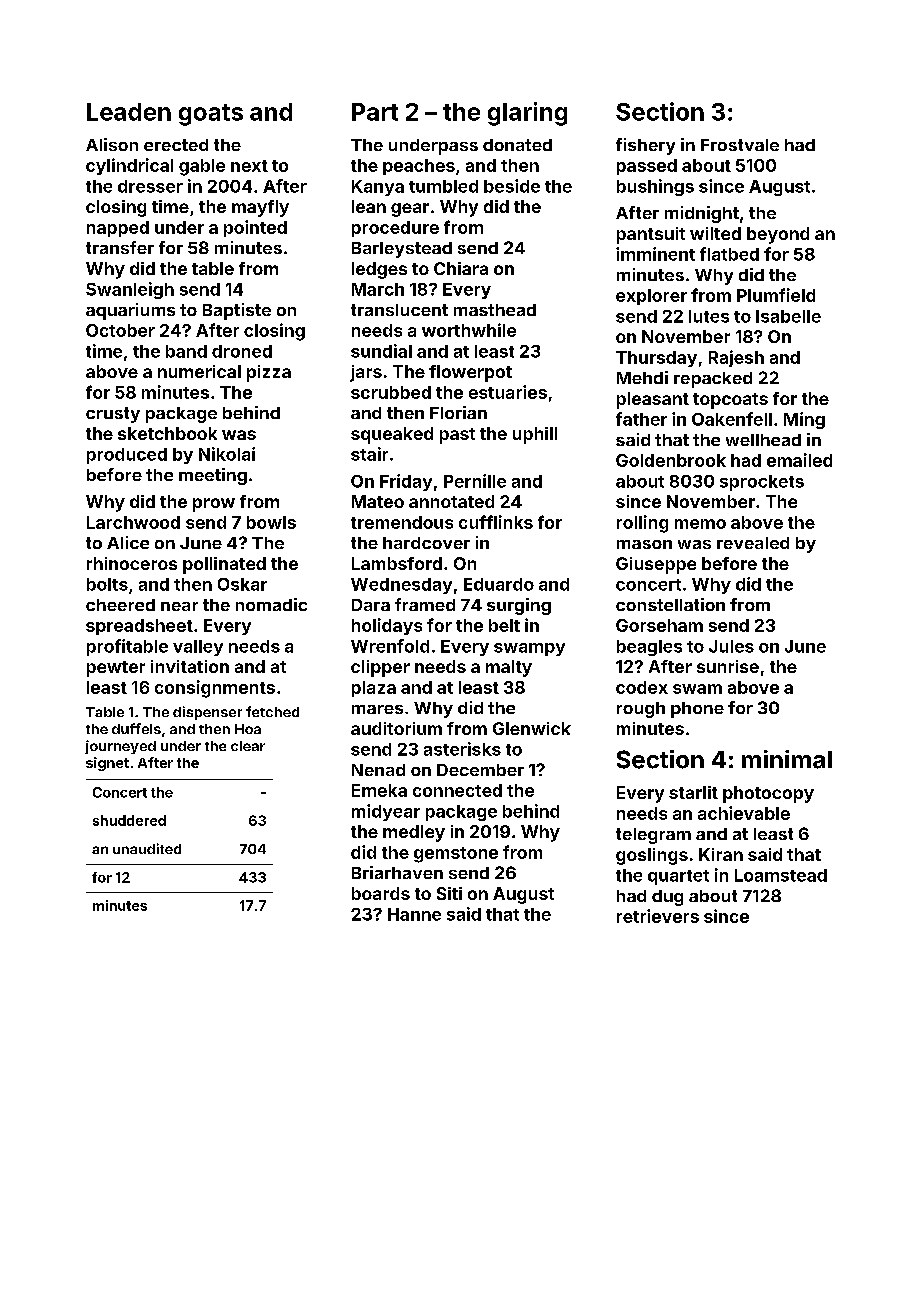  I want to click on beyond, so click(778, 235).
